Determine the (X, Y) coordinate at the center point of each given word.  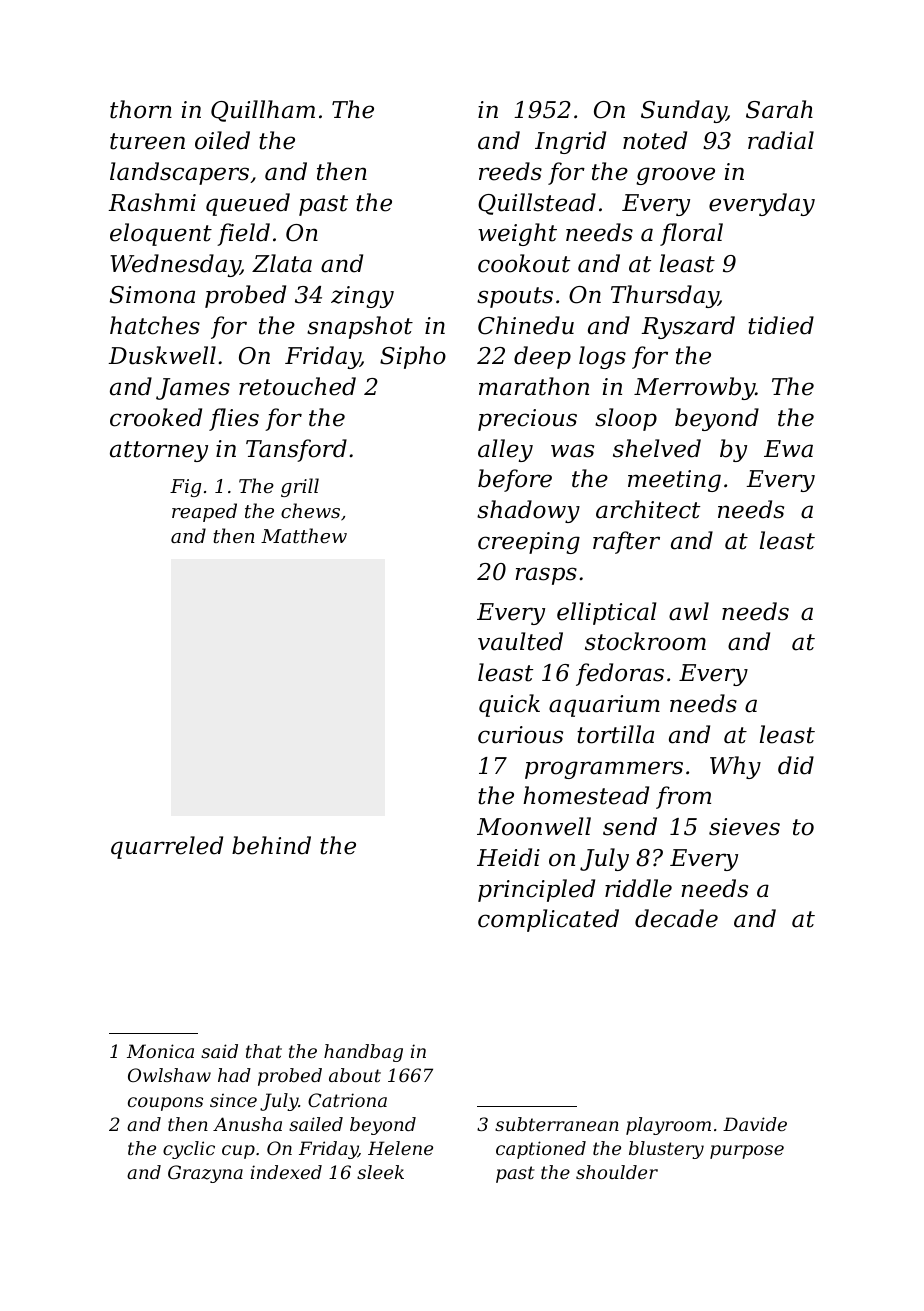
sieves (744, 827)
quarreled (167, 847)
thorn (141, 109)
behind (271, 845)
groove (675, 176)
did (796, 765)
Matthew (304, 535)
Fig (185, 488)
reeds (510, 171)
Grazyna (205, 1174)
